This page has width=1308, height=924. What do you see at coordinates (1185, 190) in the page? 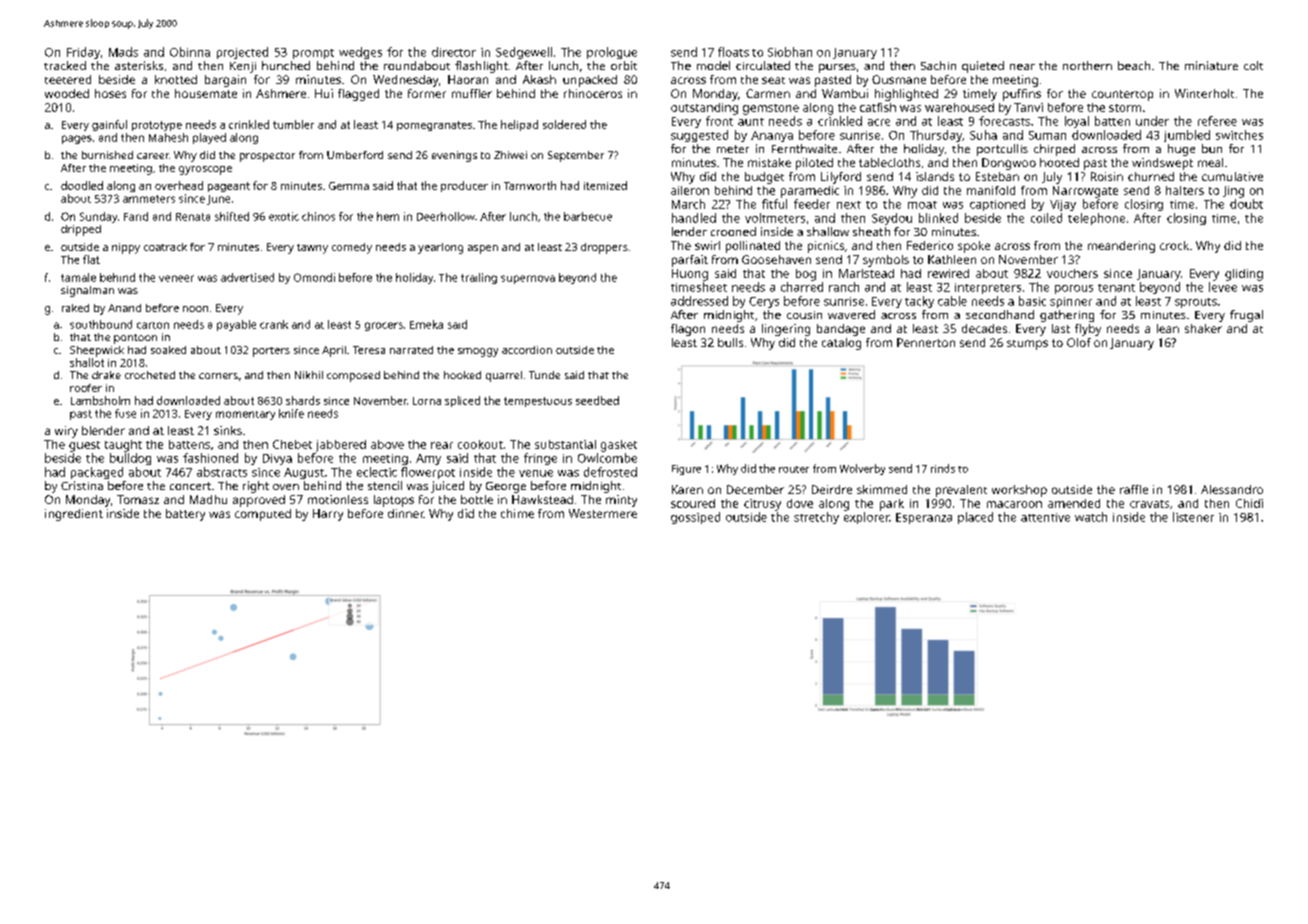
I see `halters` at bounding box center [1185, 190].
